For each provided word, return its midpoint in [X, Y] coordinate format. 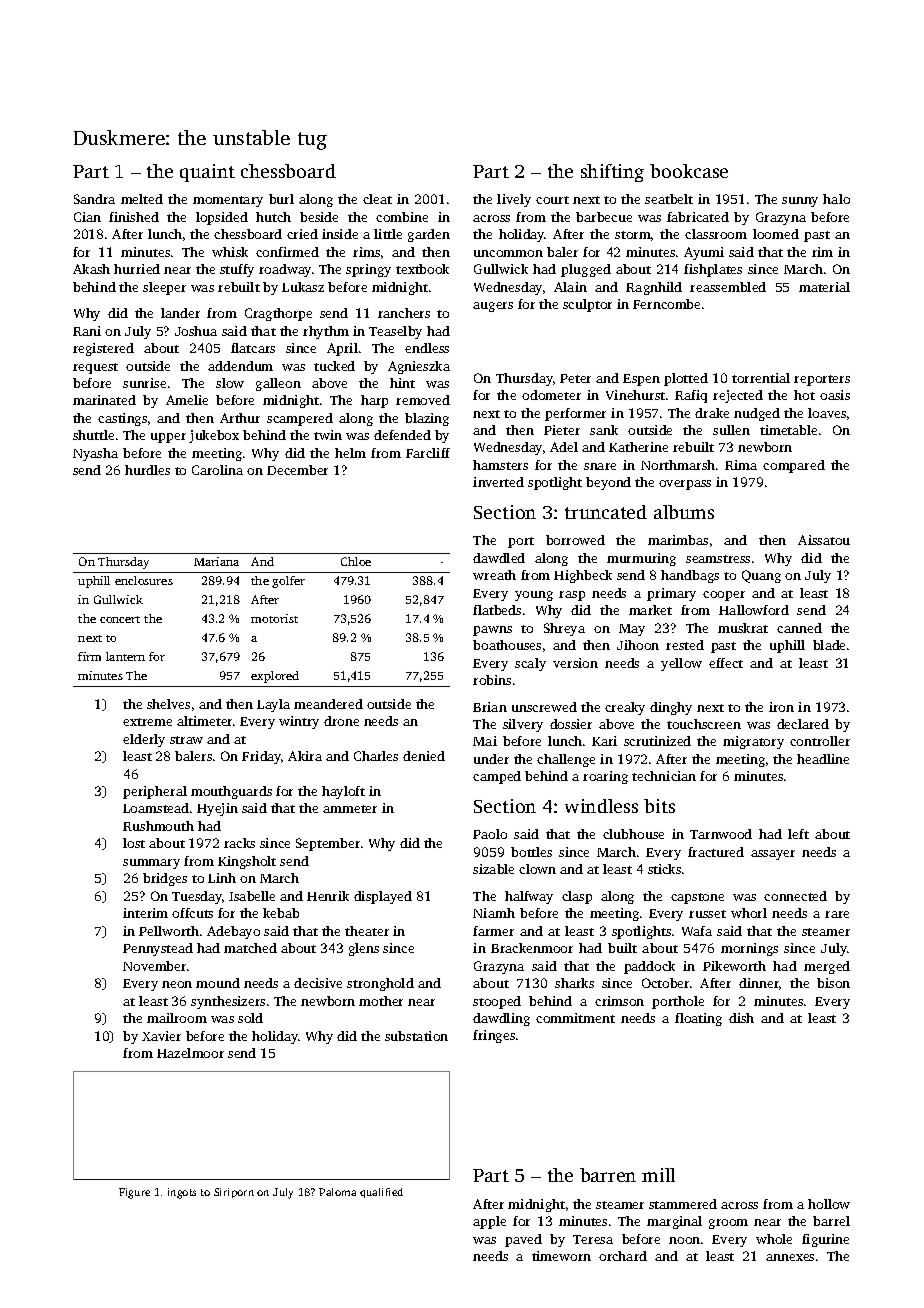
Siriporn [234, 1193]
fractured [716, 852]
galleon [278, 384]
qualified [381, 1193]
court [552, 200]
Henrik [328, 896]
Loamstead [156, 808]
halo [836, 199]
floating [698, 1019]
